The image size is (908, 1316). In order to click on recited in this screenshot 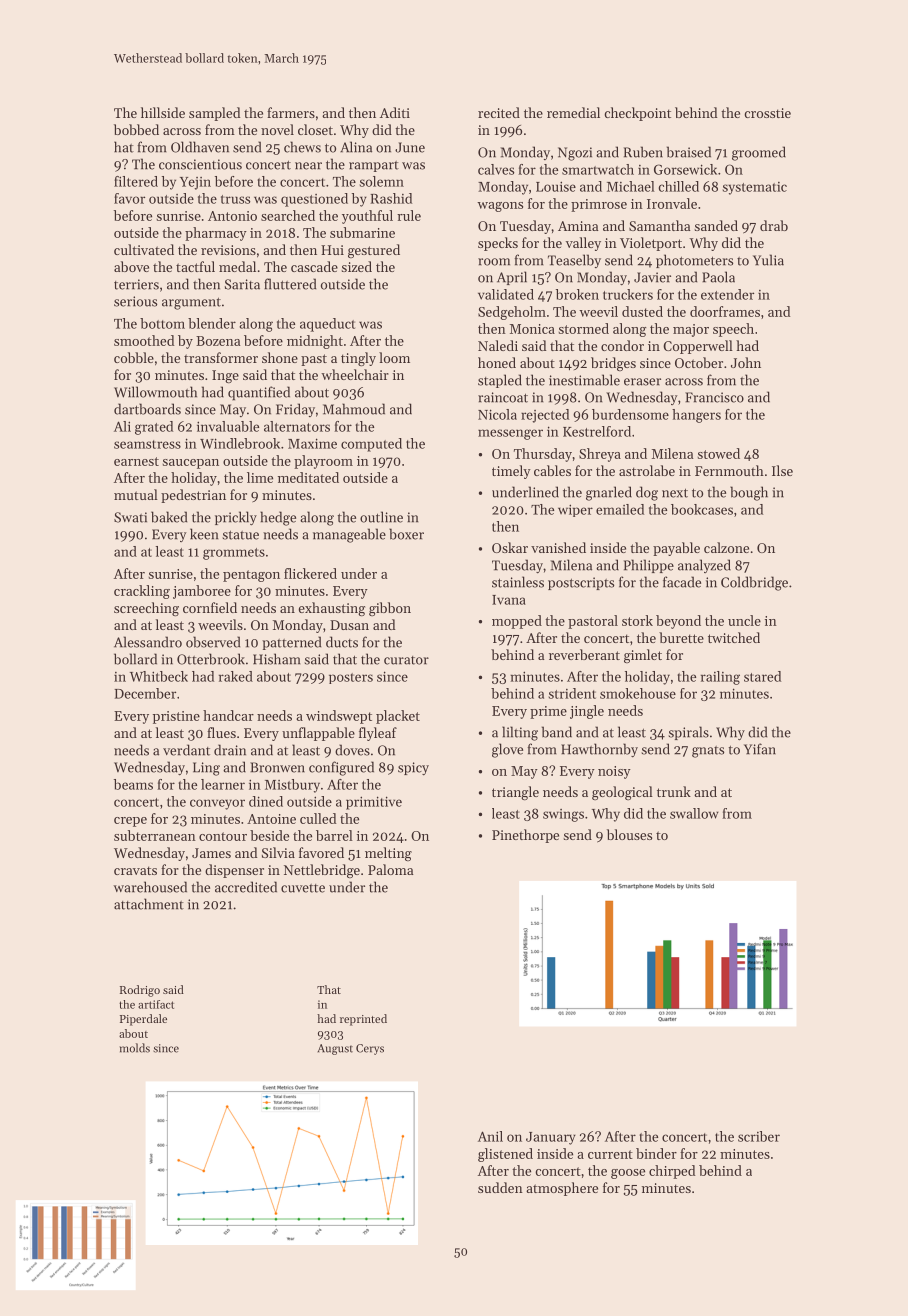, I will do `click(499, 112)`.
